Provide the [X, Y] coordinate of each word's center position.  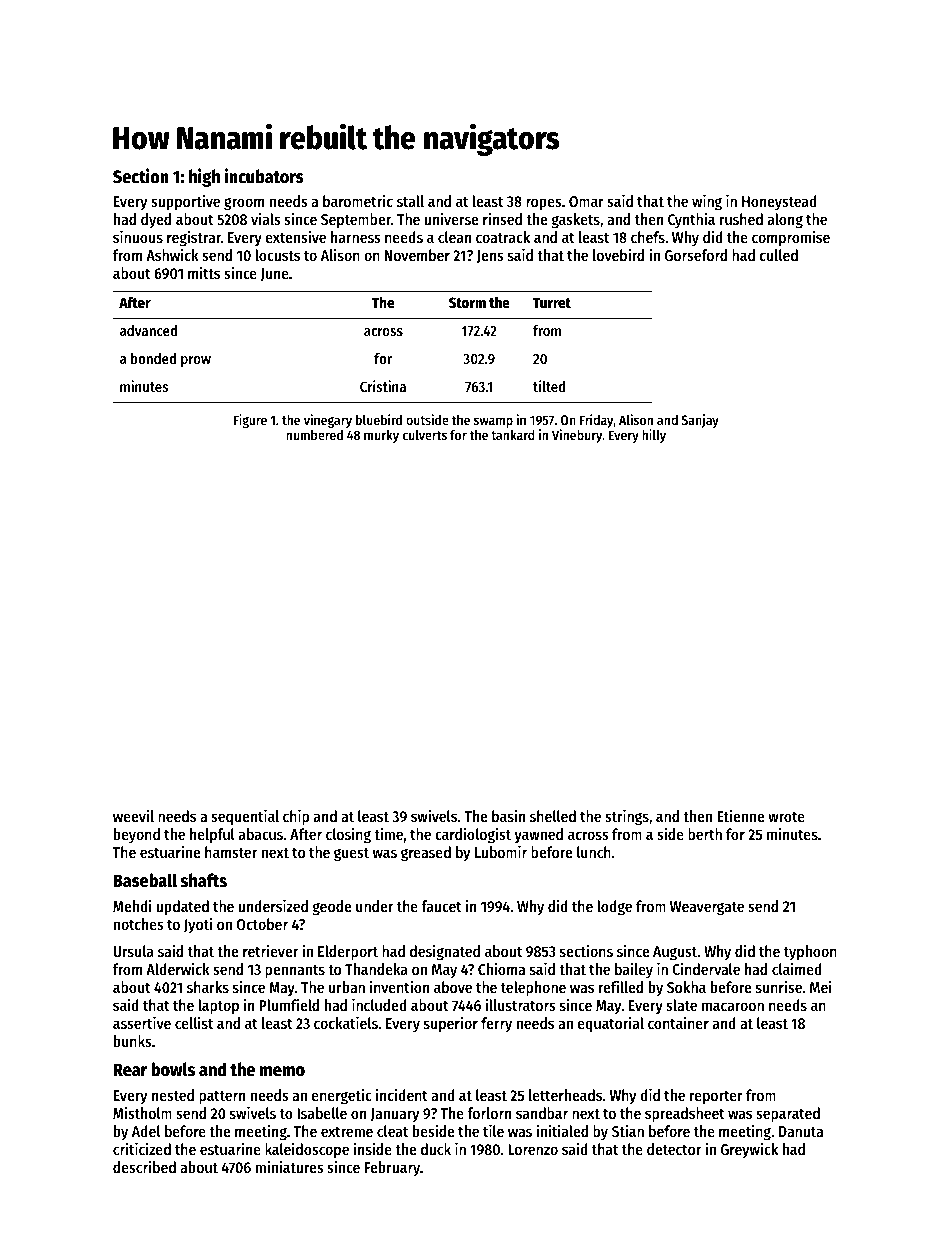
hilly [654, 436]
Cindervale [706, 968]
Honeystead [779, 202]
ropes [544, 204]
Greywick [749, 1151]
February [392, 1168]
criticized [142, 1148]
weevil [133, 816]
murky [381, 436]
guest [351, 855]
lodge [614, 908]
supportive [185, 202]
